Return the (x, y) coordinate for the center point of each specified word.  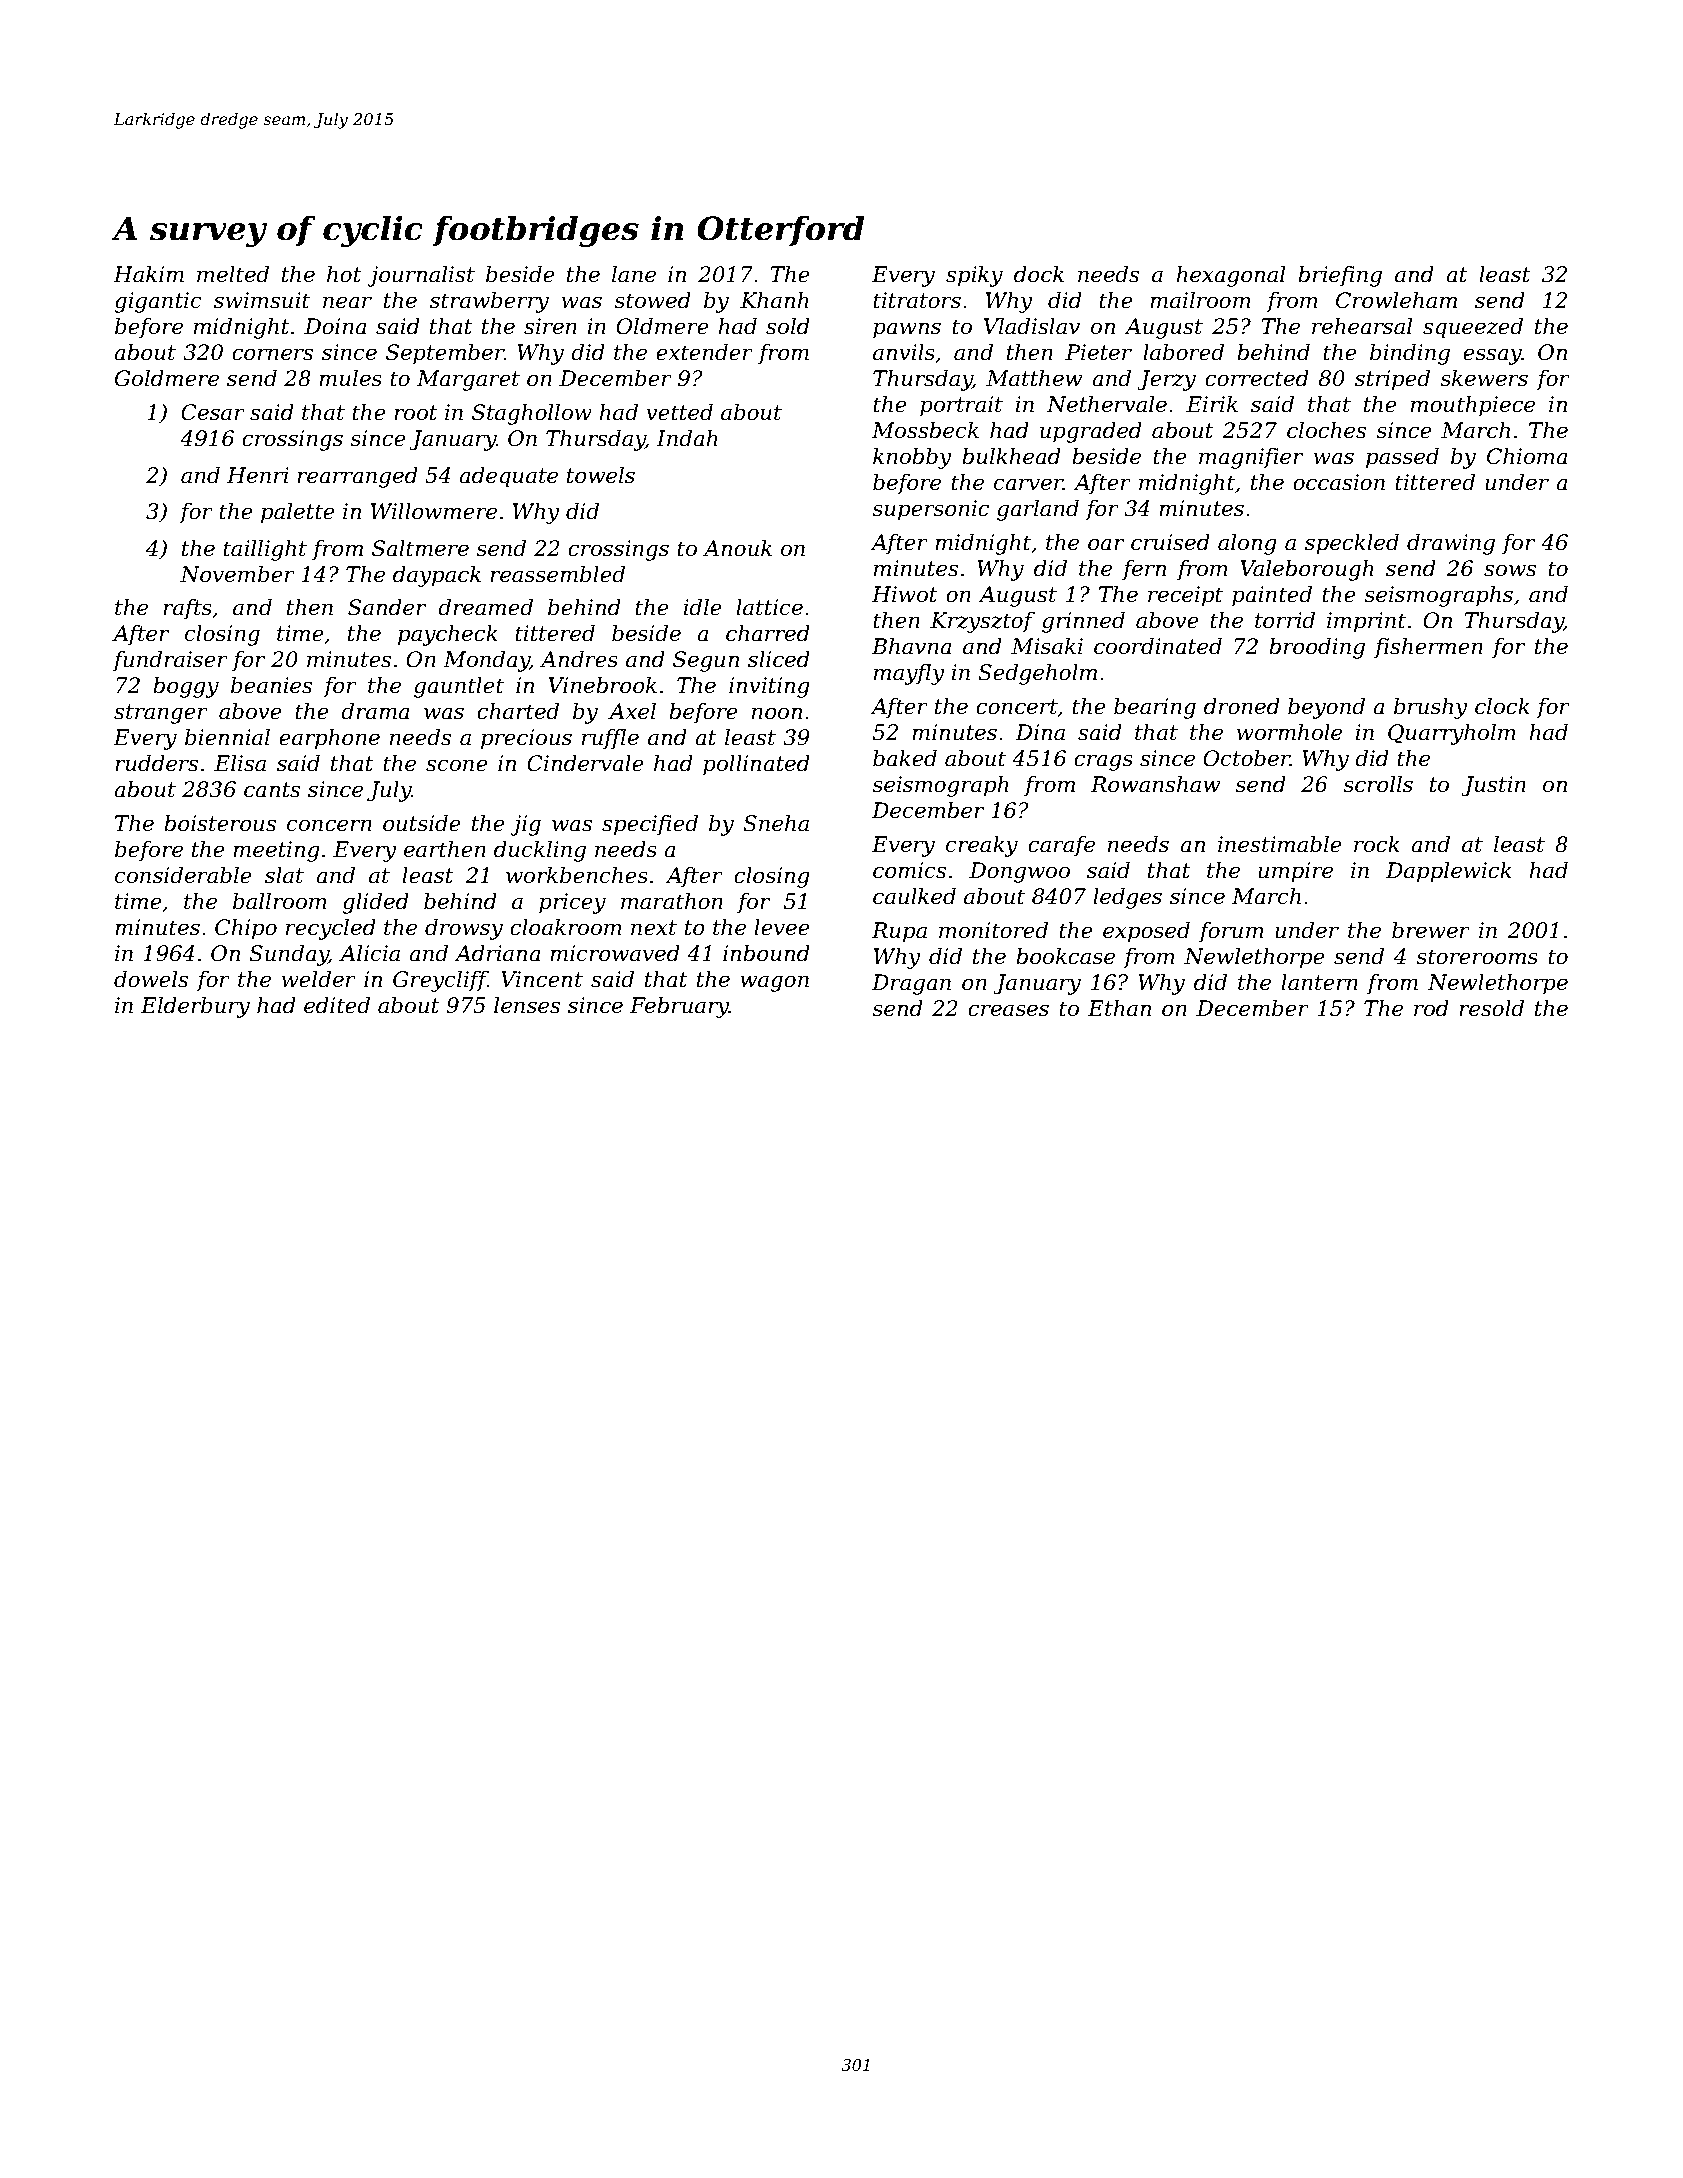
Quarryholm (1452, 734)
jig (526, 825)
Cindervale (585, 763)
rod (1431, 1008)
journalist (421, 276)
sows (1510, 570)
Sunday (289, 955)
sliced (779, 659)
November (237, 574)
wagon (774, 983)
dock (1039, 274)
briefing (1340, 276)
